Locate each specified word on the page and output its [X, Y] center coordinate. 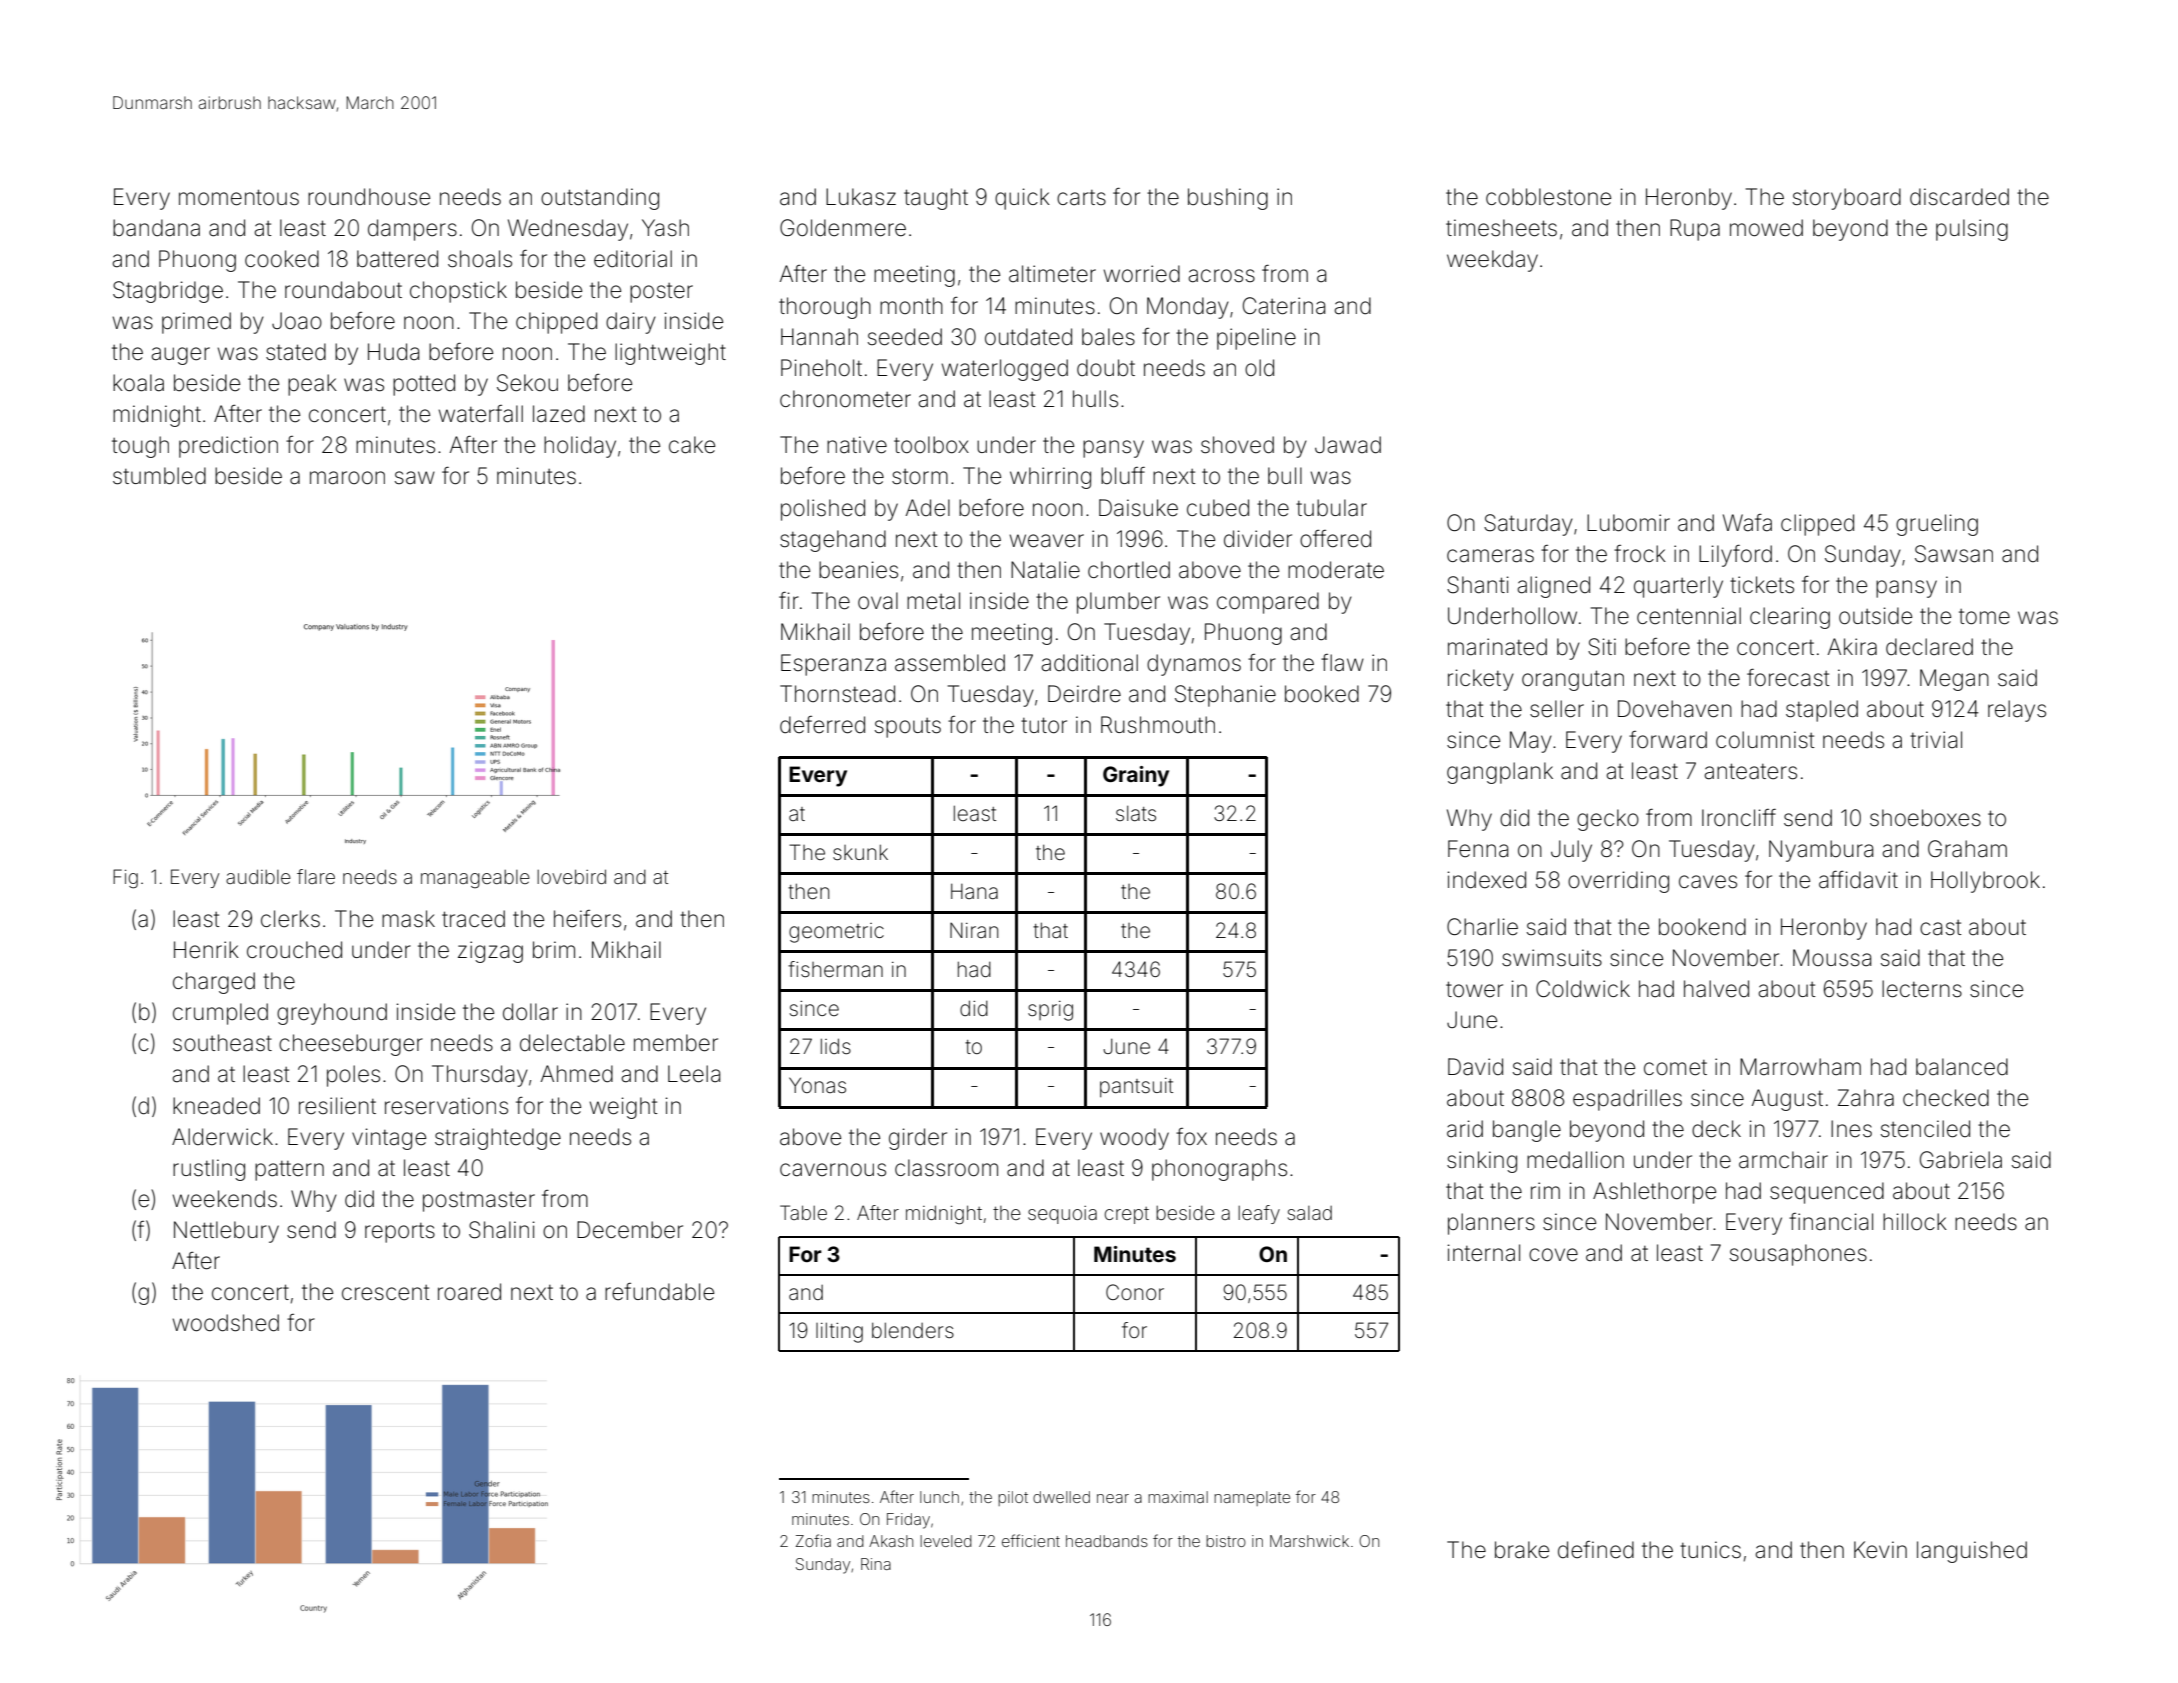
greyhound [332, 1014]
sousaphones [1798, 1255]
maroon [347, 478]
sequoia [1062, 1215]
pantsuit [1136, 1087]
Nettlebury [226, 1232]
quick [1022, 199]
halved [1716, 989]
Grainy [1136, 776]
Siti [1602, 647]
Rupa [1695, 230]
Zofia [813, 1540]
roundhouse [369, 197]
